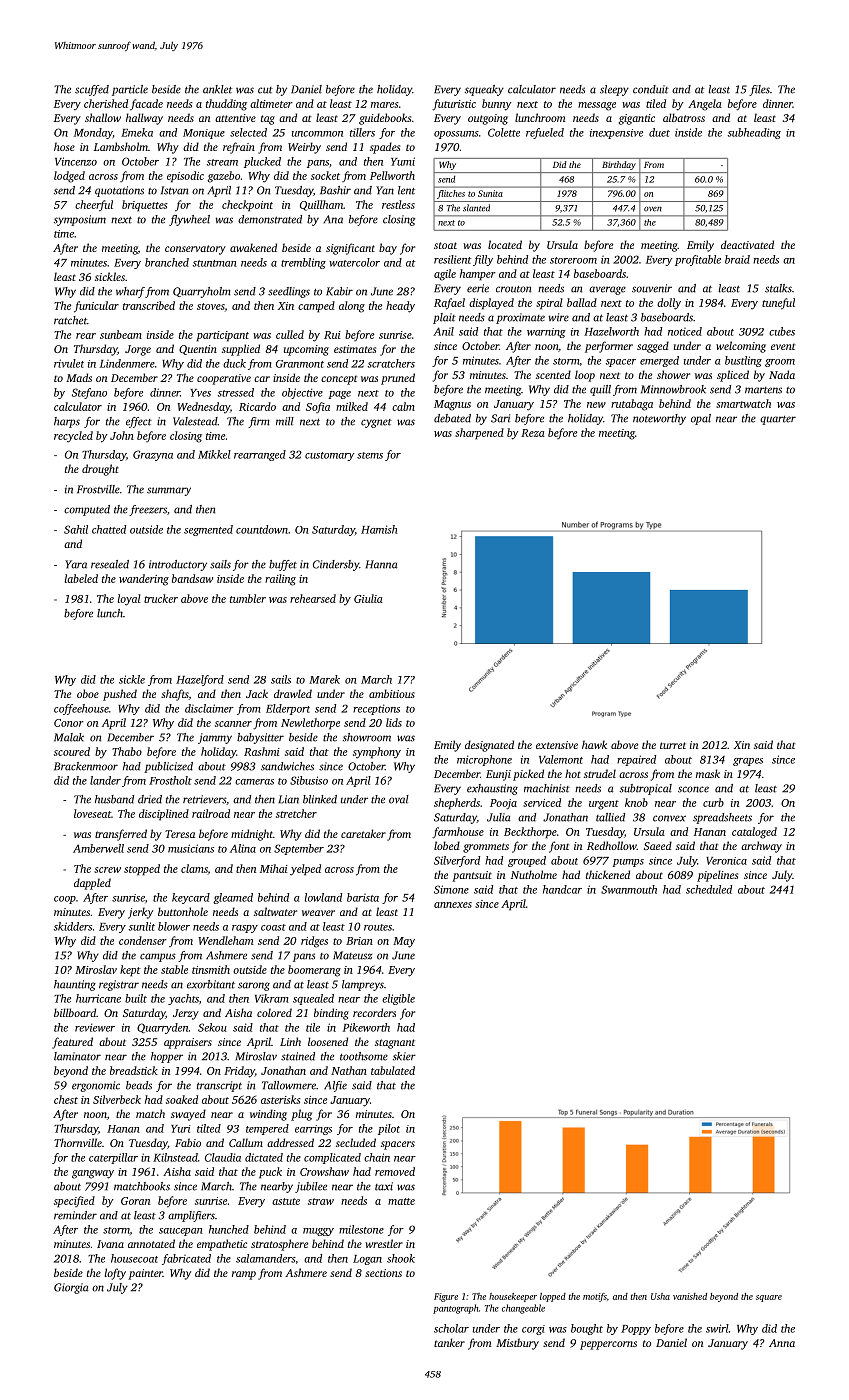  I want to click on upcoming, so click(306, 350).
